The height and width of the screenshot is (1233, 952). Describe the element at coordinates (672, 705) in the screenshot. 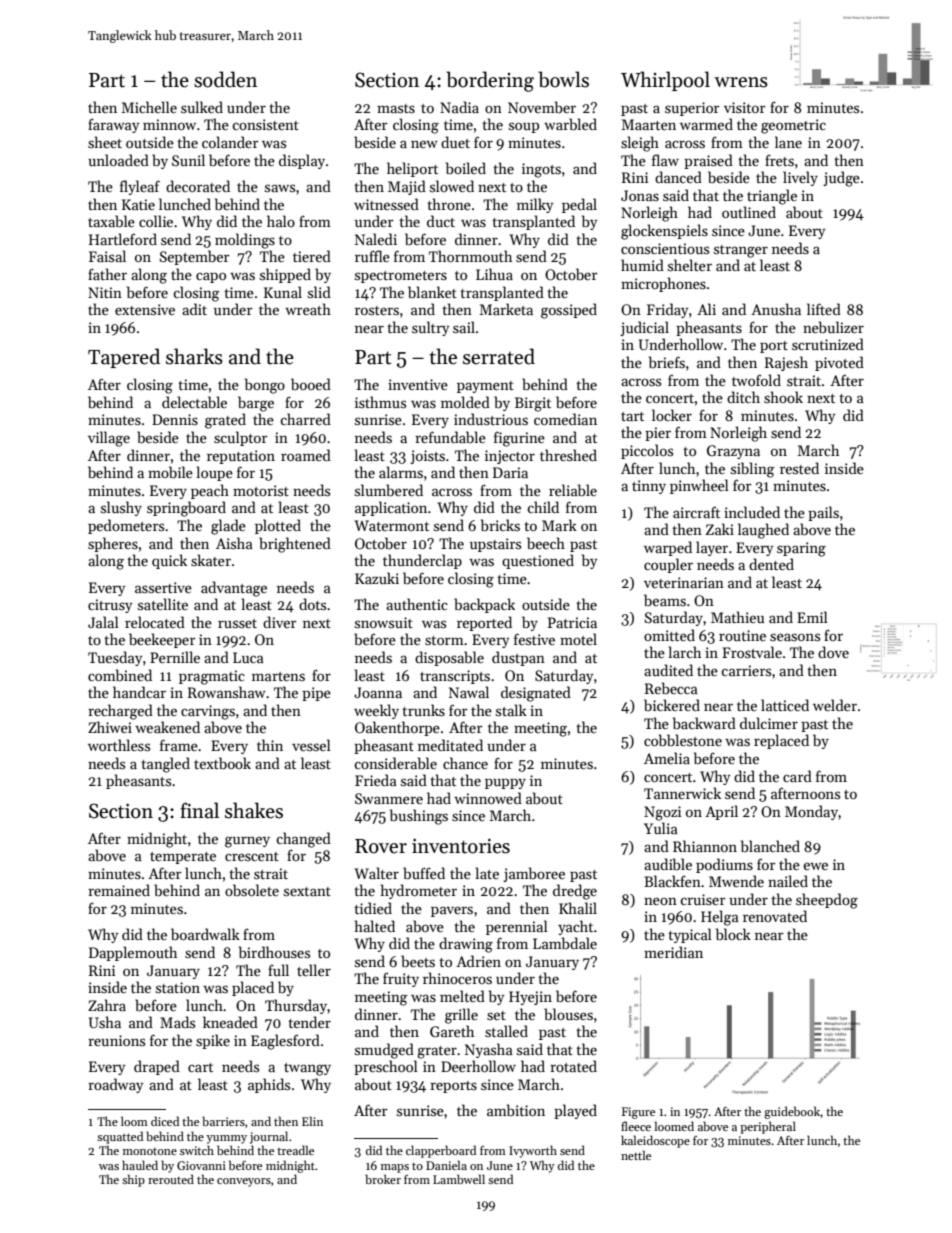

I see `bickered` at that location.
